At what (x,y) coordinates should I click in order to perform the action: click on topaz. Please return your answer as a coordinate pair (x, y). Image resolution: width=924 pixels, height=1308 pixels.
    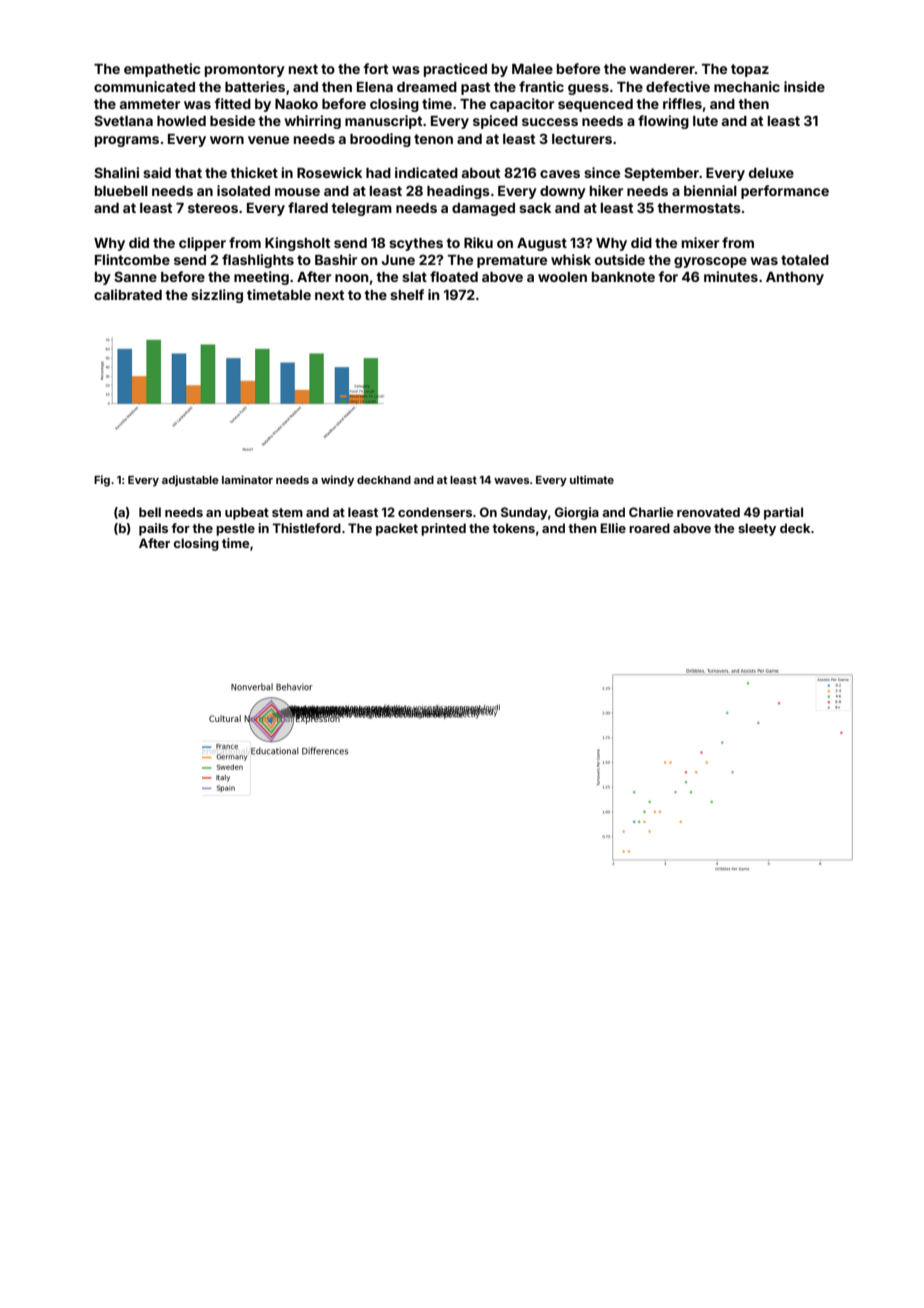
    Looking at the image, I should click on (750, 70).
